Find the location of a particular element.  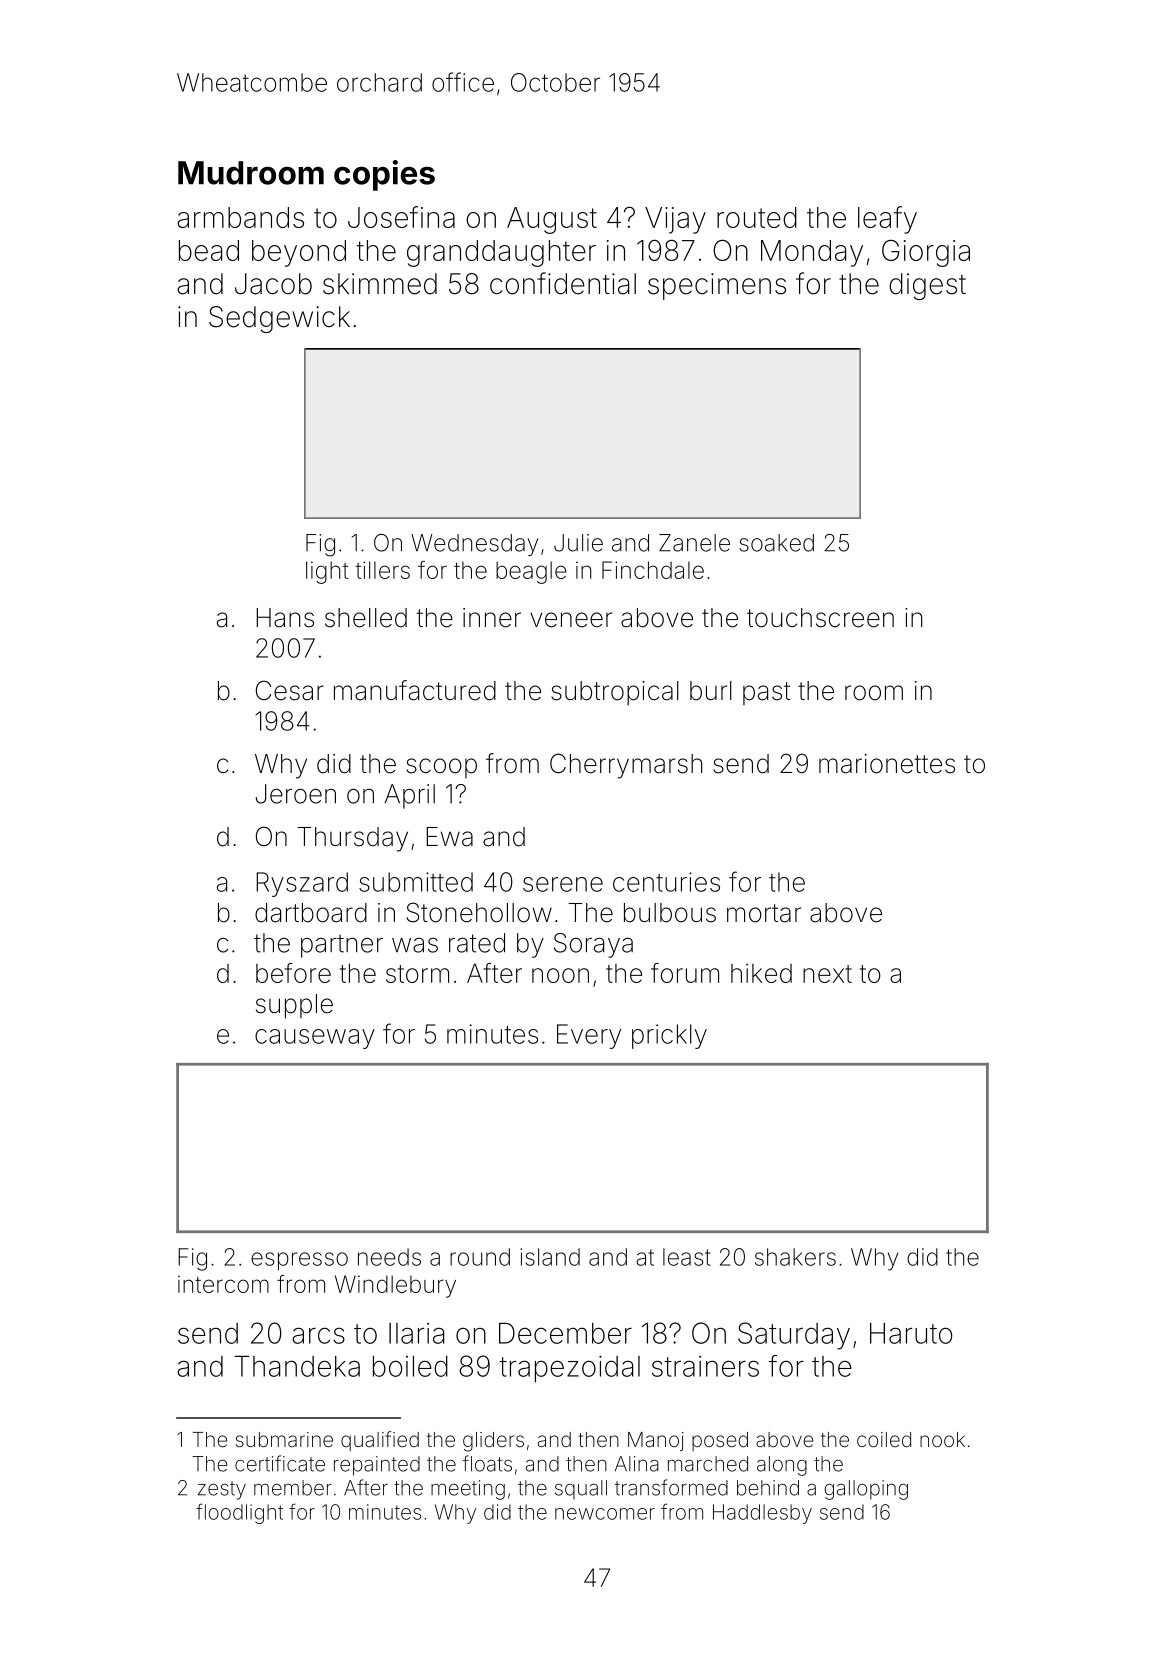

touchscreen is located at coordinates (820, 618).
